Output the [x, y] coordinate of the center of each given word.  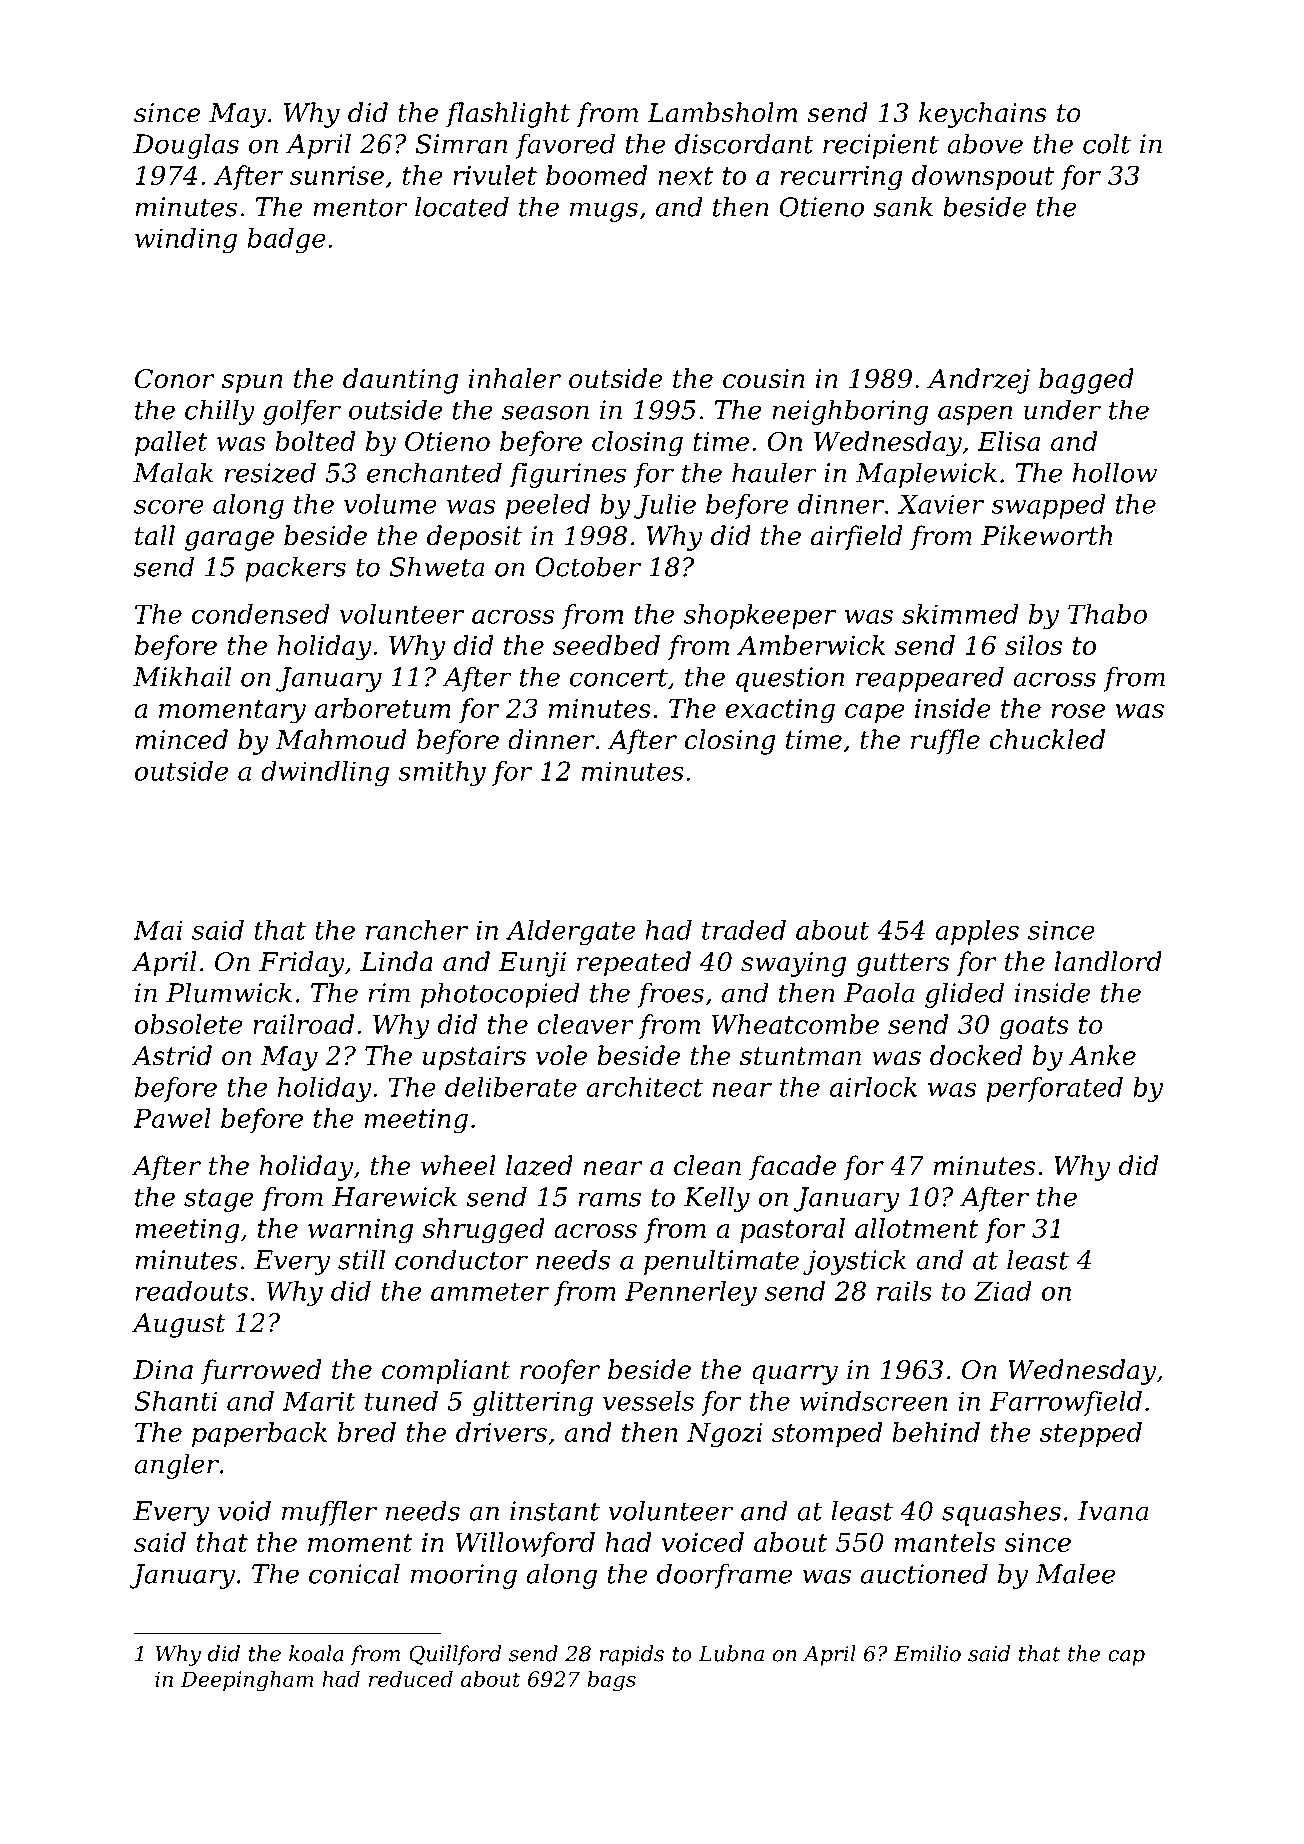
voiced [703, 1542]
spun [252, 384]
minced [181, 739]
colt [1107, 143]
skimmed [960, 614]
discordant [744, 143]
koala [316, 1653]
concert [619, 677]
